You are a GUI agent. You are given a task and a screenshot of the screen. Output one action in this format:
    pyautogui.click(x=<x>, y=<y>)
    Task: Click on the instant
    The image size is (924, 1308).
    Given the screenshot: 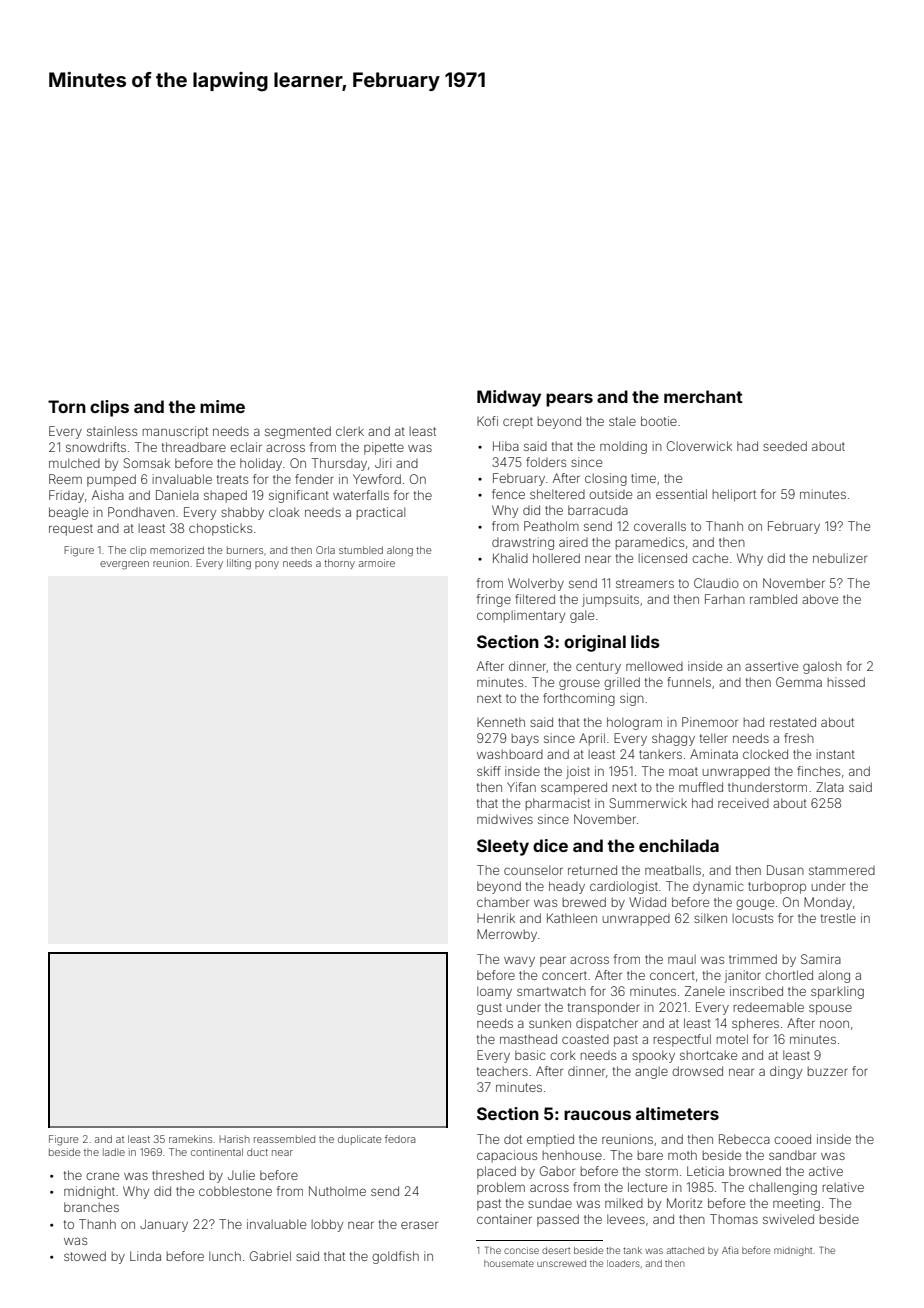 What is the action you would take?
    pyautogui.click(x=836, y=754)
